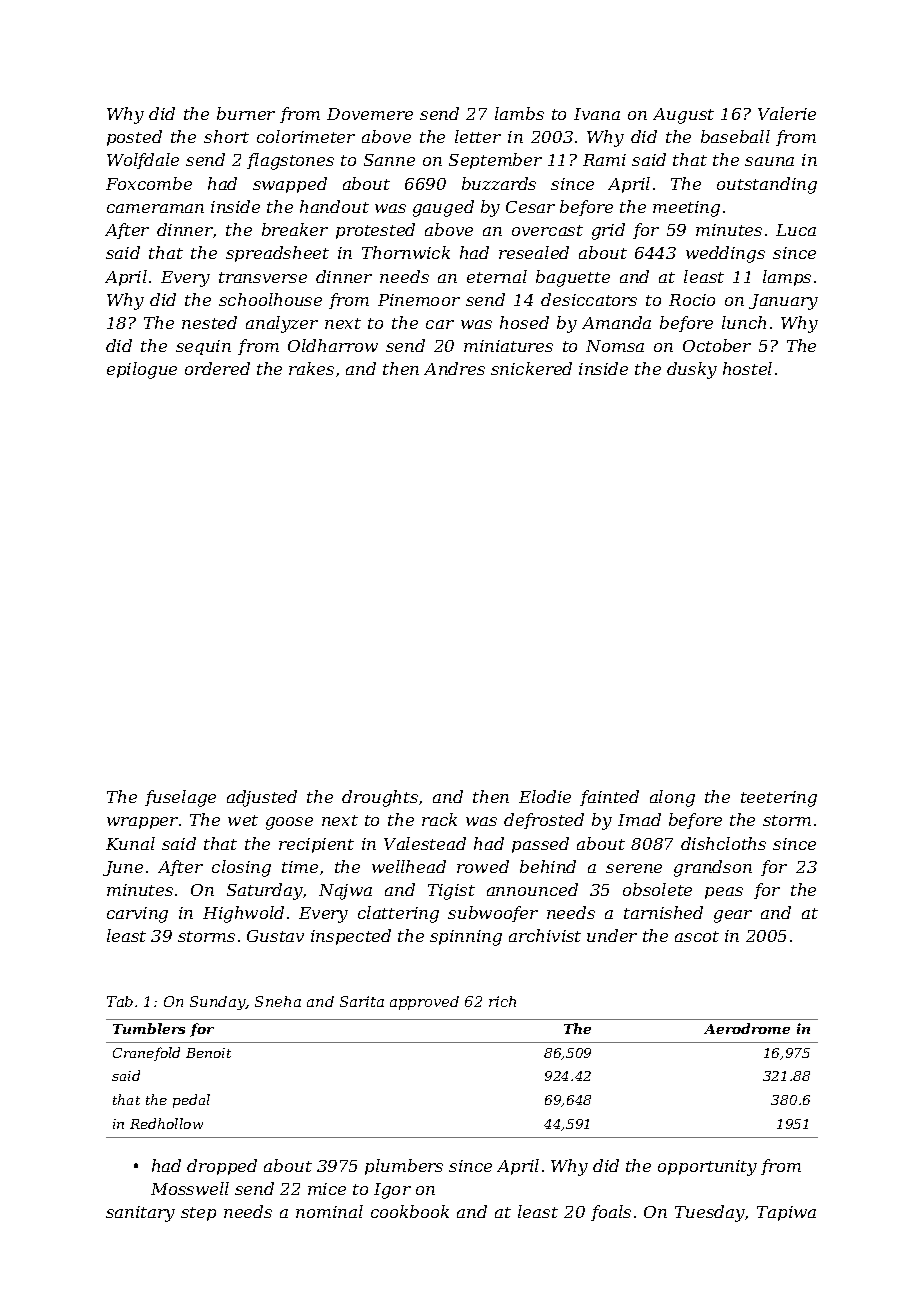 The width and height of the screenshot is (924, 1308). I want to click on passed, so click(540, 845).
